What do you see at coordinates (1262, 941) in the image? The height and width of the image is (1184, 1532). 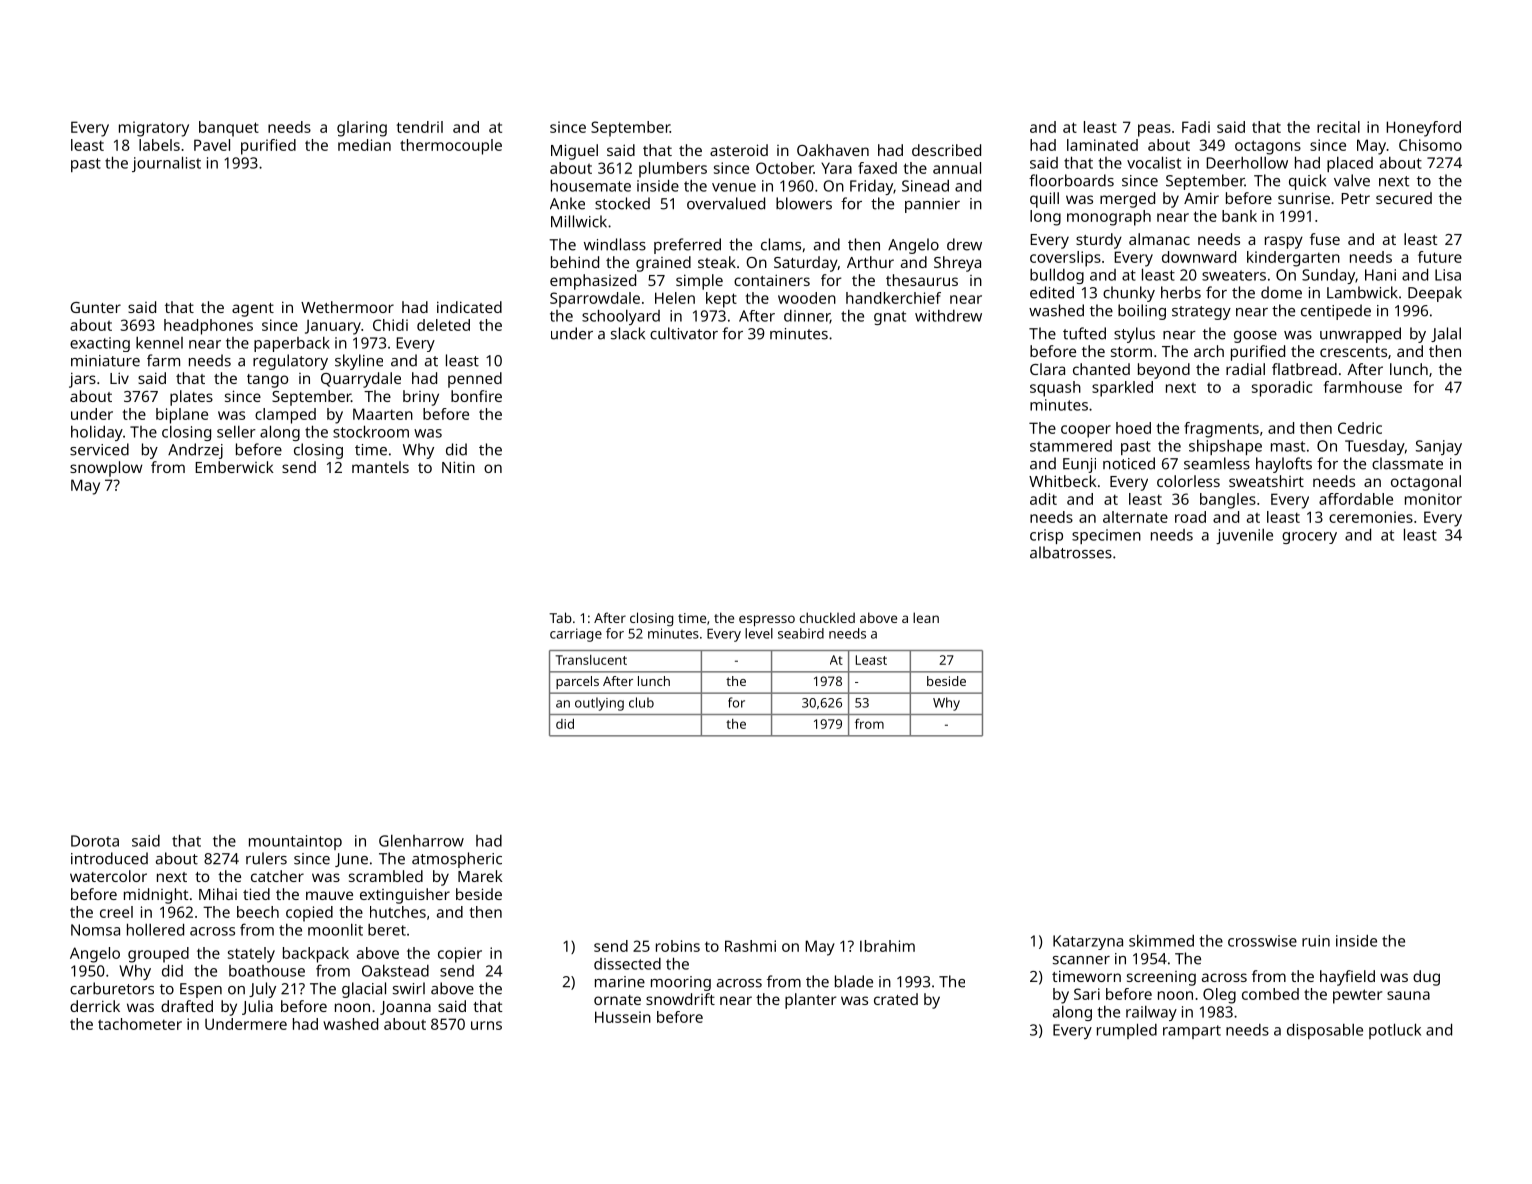 I see `crosswise` at bounding box center [1262, 941].
